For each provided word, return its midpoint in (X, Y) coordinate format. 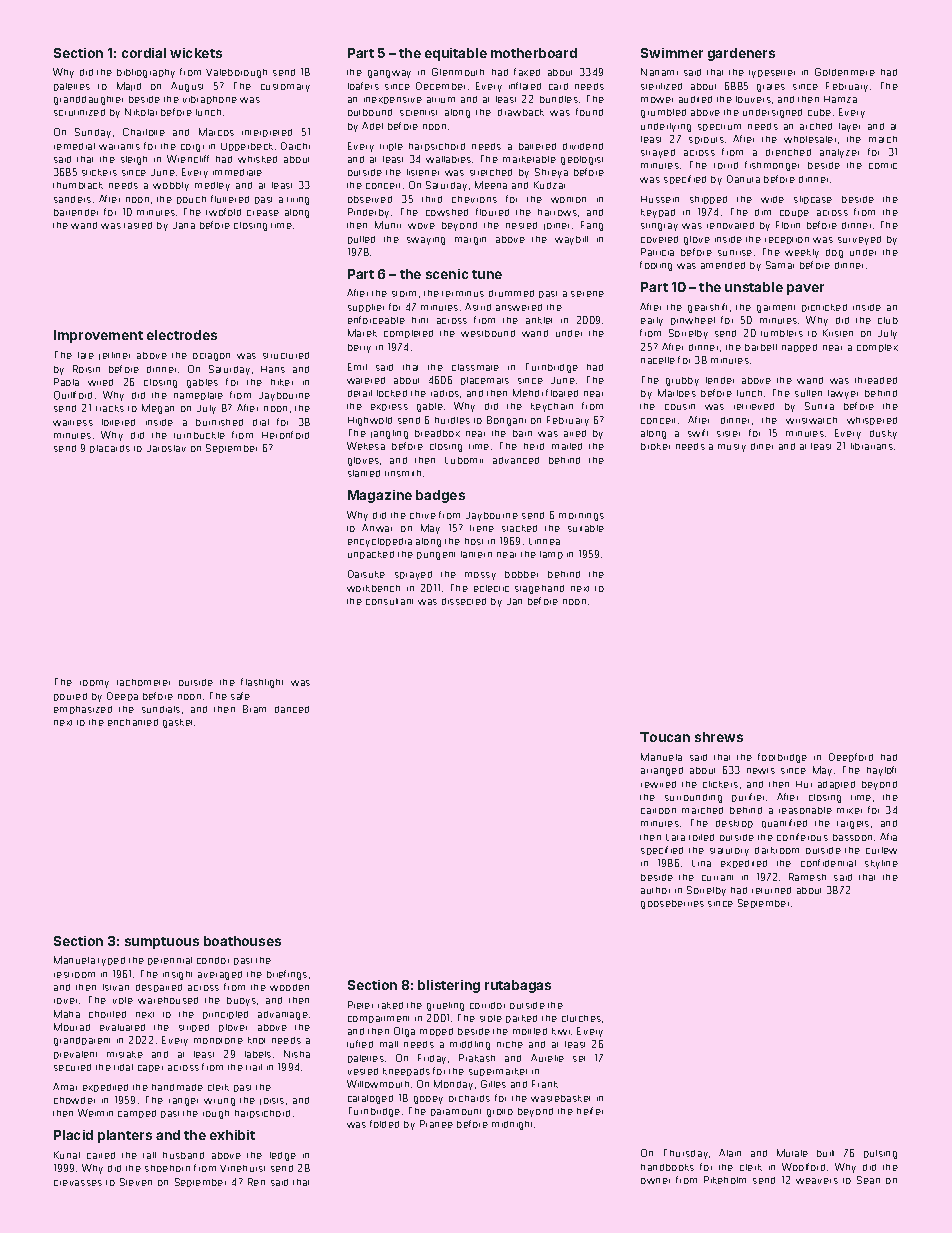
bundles (559, 99)
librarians (872, 446)
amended (723, 265)
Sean (868, 1180)
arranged (662, 771)
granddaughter (88, 100)
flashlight (262, 683)
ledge (283, 1156)
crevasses (78, 1183)
